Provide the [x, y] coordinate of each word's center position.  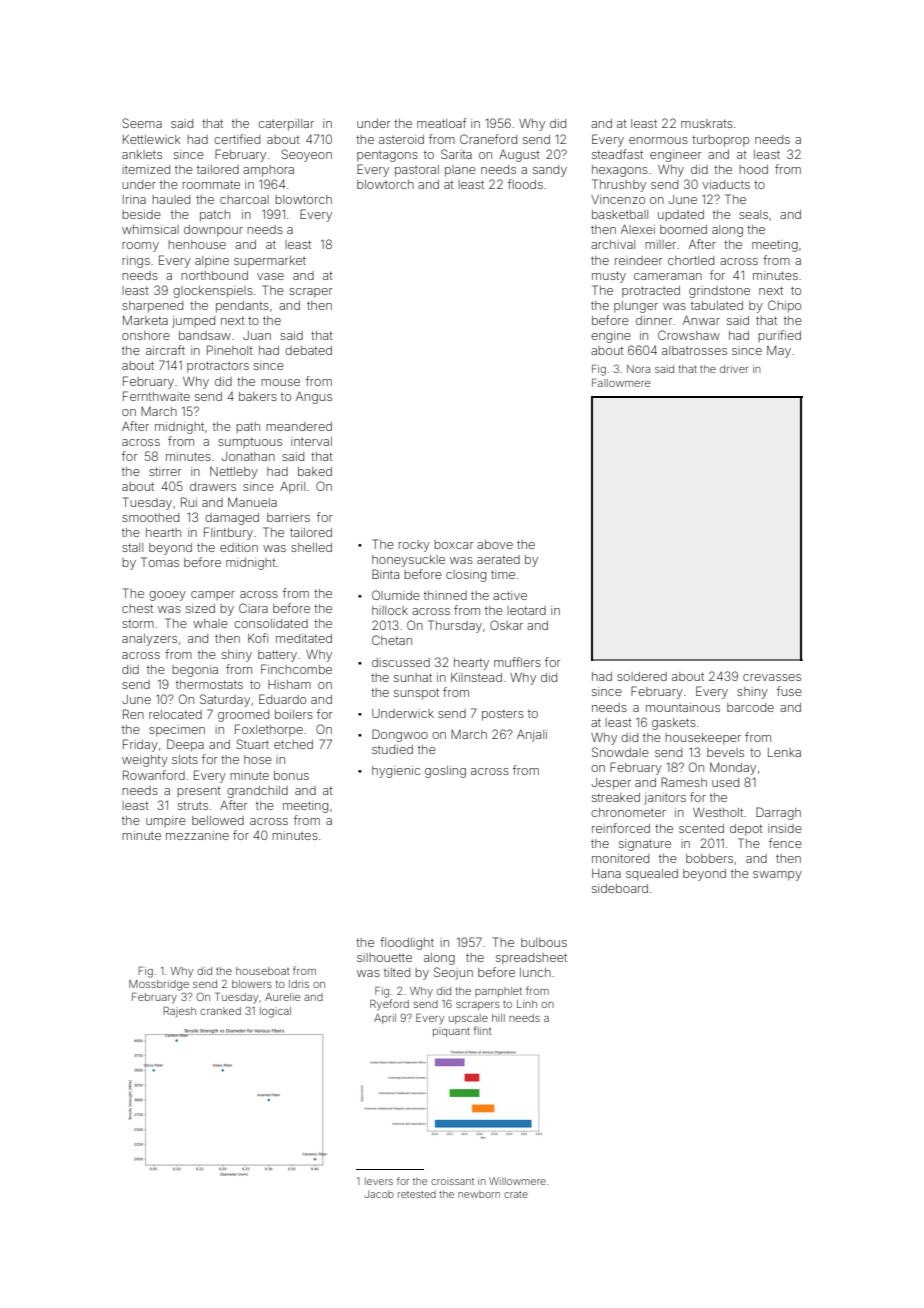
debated [308, 350]
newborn [479, 1194]
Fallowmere [621, 383]
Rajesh [180, 1012]
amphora [268, 171]
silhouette [384, 957]
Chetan [392, 640]
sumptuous [250, 442]
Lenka [784, 752]
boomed [683, 229]
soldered [642, 676]
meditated [304, 638]
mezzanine [197, 835]
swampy [777, 876]
